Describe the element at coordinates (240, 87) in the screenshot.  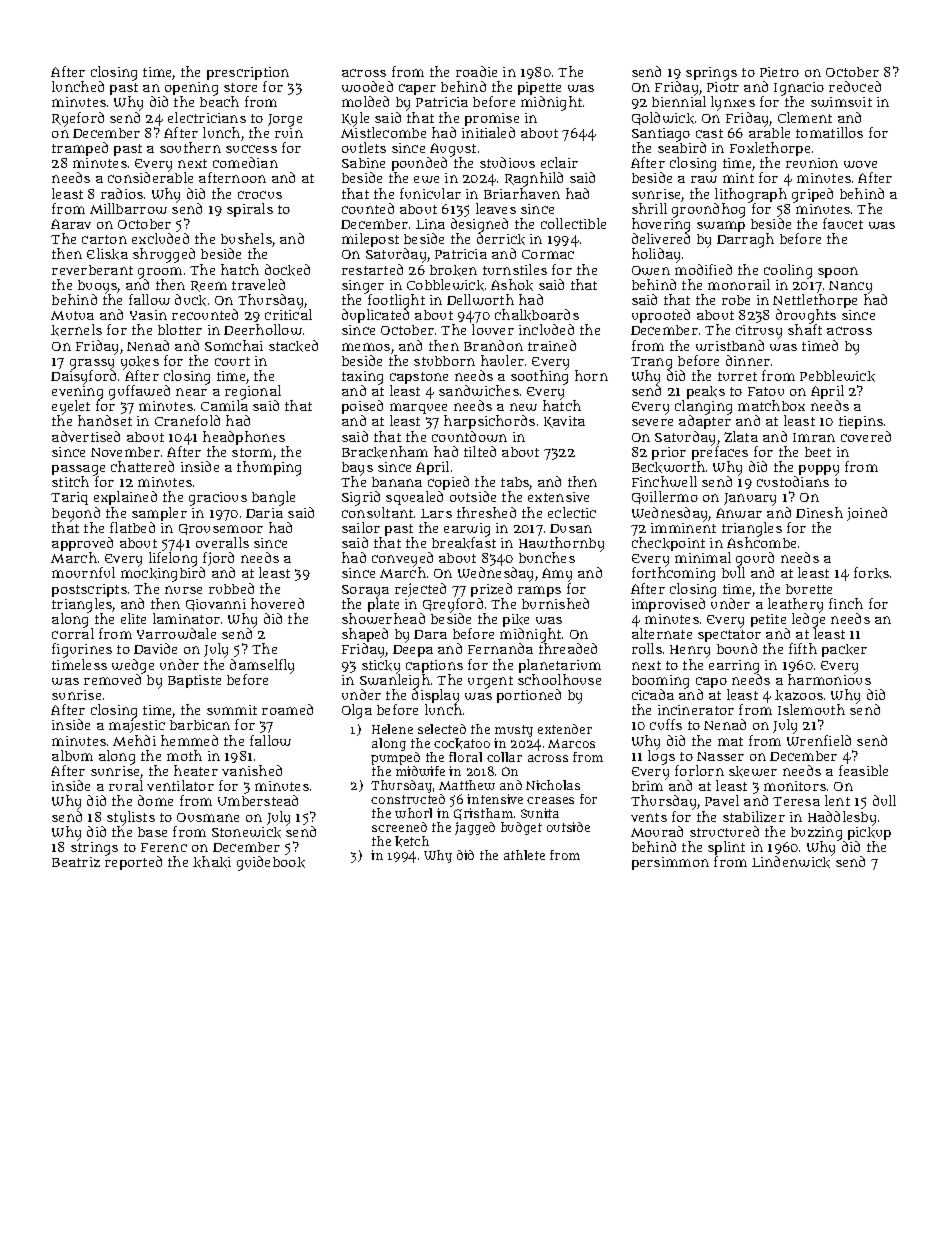
I see `store` at that location.
